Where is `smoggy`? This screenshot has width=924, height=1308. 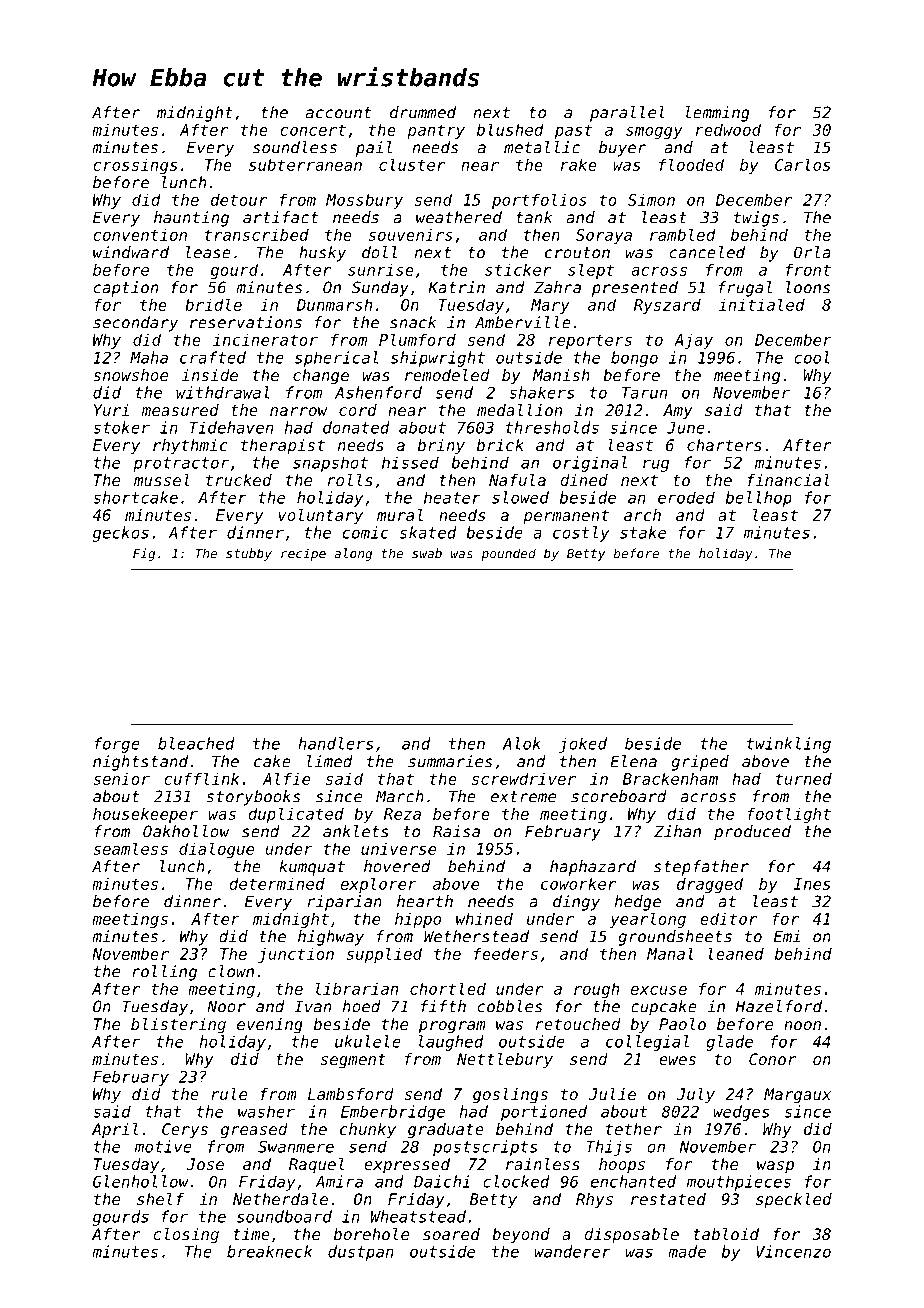
smoggy is located at coordinates (654, 133).
